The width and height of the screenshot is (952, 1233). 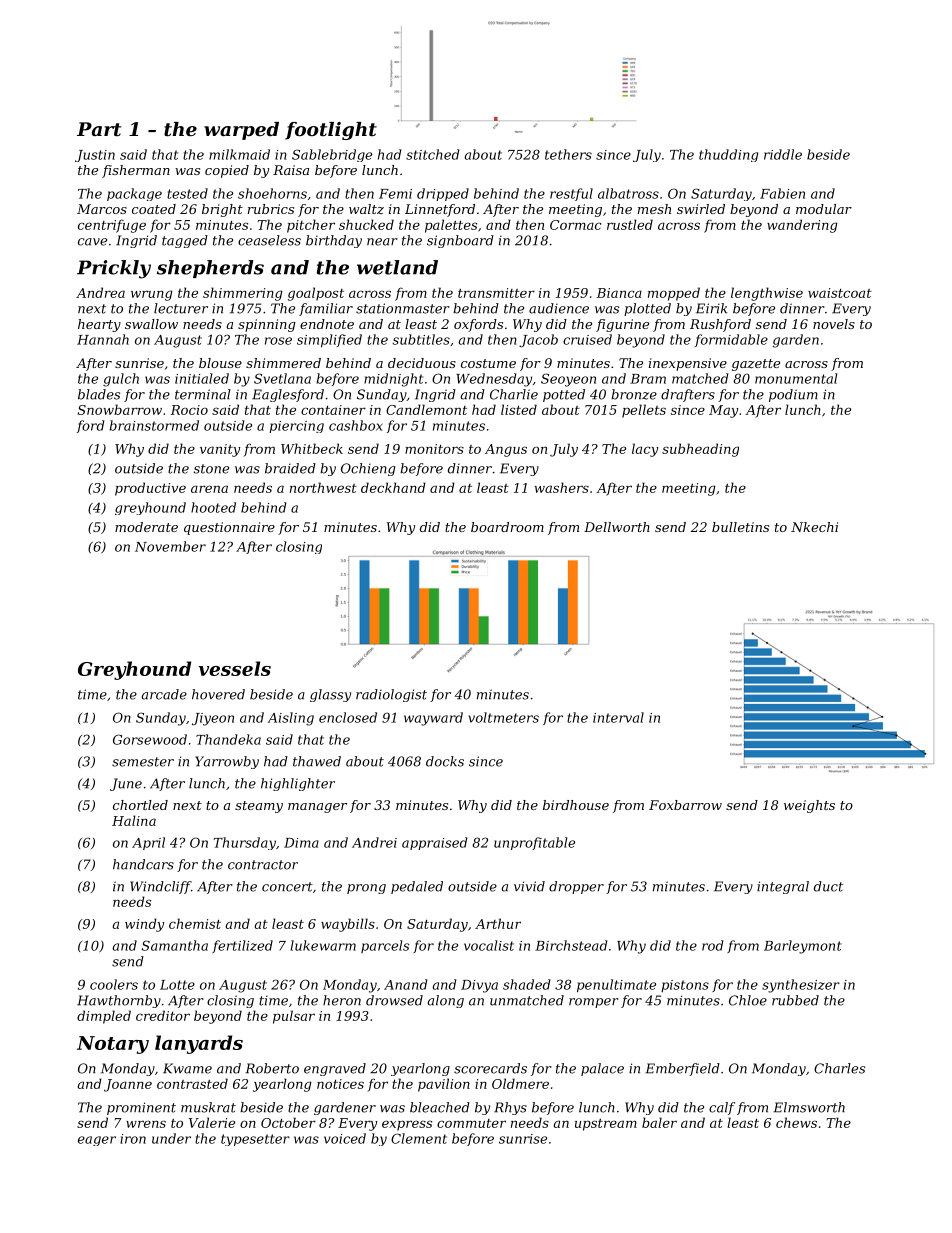 I want to click on Joanne, so click(x=128, y=1085).
